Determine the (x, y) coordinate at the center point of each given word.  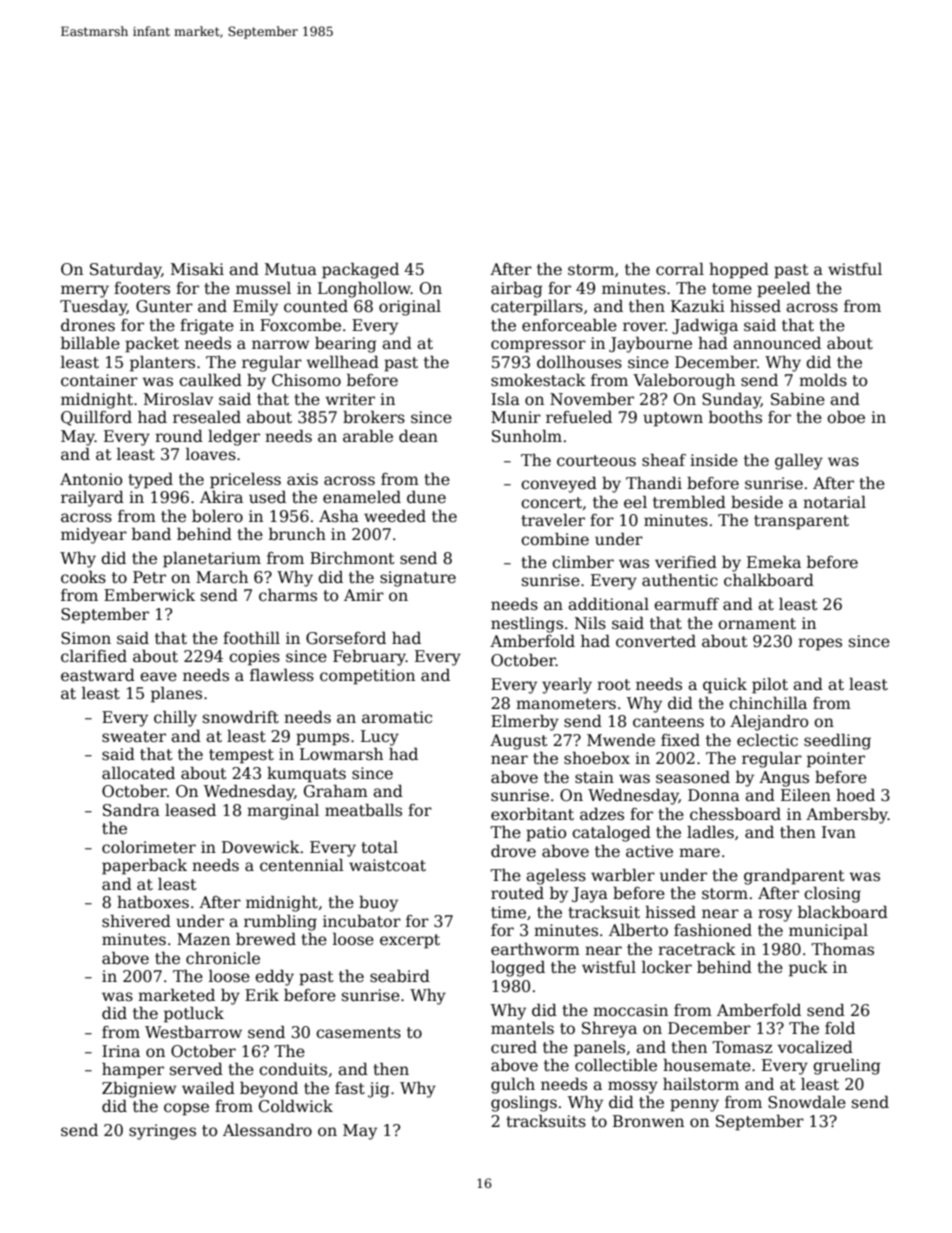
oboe (846, 416)
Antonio (91, 479)
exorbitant (532, 814)
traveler (553, 520)
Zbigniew (139, 1090)
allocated (138, 773)
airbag (516, 290)
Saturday (126, 270)
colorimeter (149, 847)
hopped (739, 270)
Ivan (839, 832)
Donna (714, 795)
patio (546, 834)
